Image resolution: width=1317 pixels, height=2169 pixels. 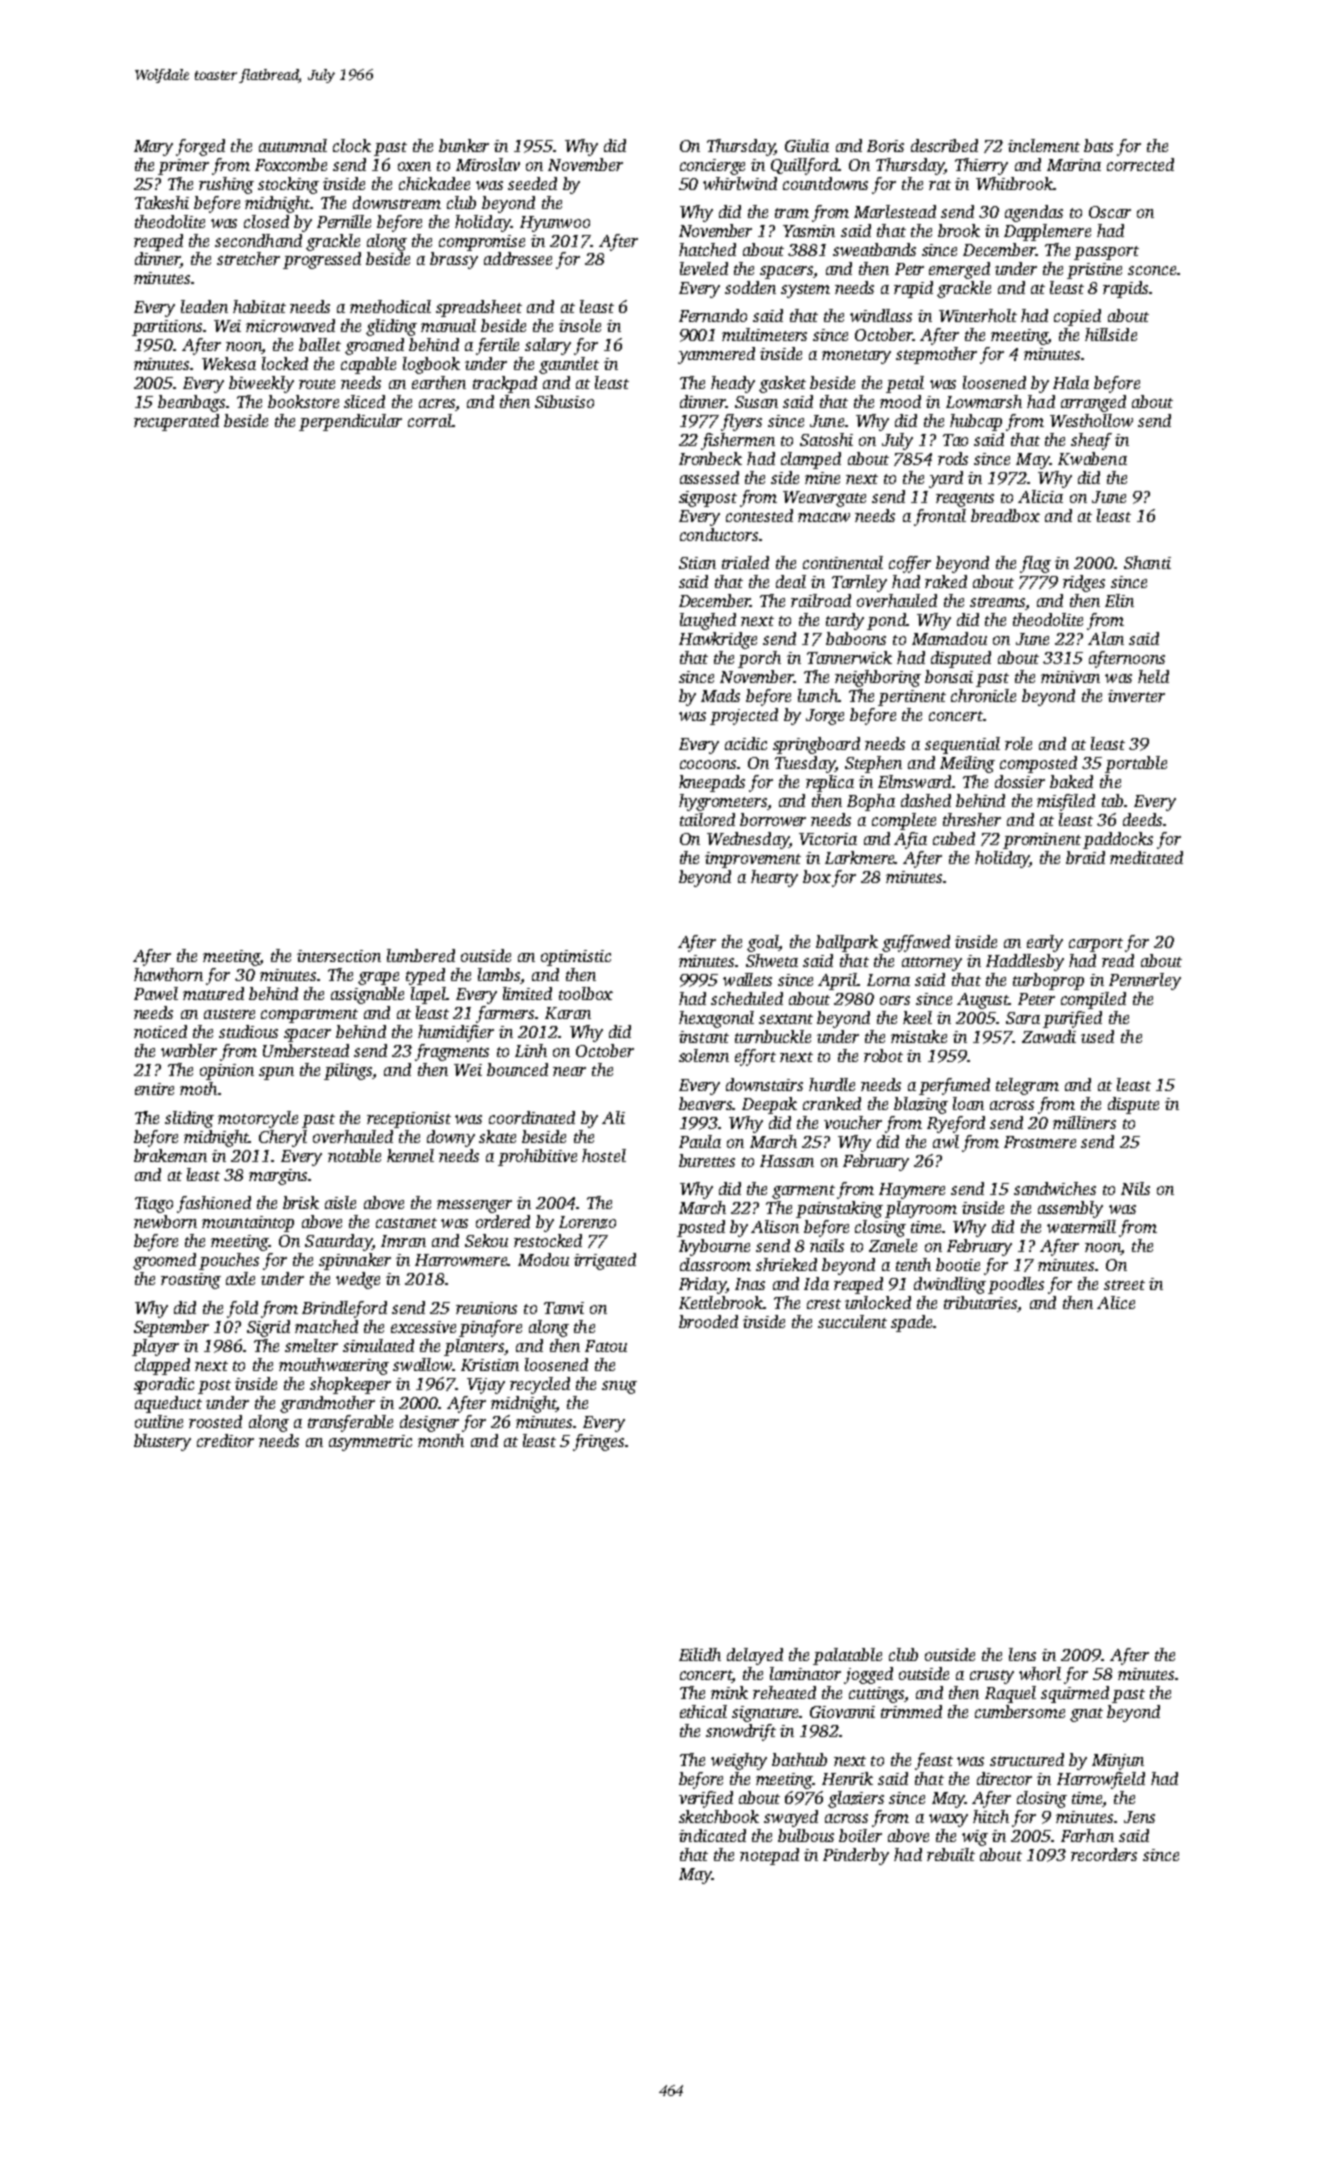 What do you see at coordinates (278, 1177) in the screenshot?
I see `margins` at bounding box center [278, 1177].
